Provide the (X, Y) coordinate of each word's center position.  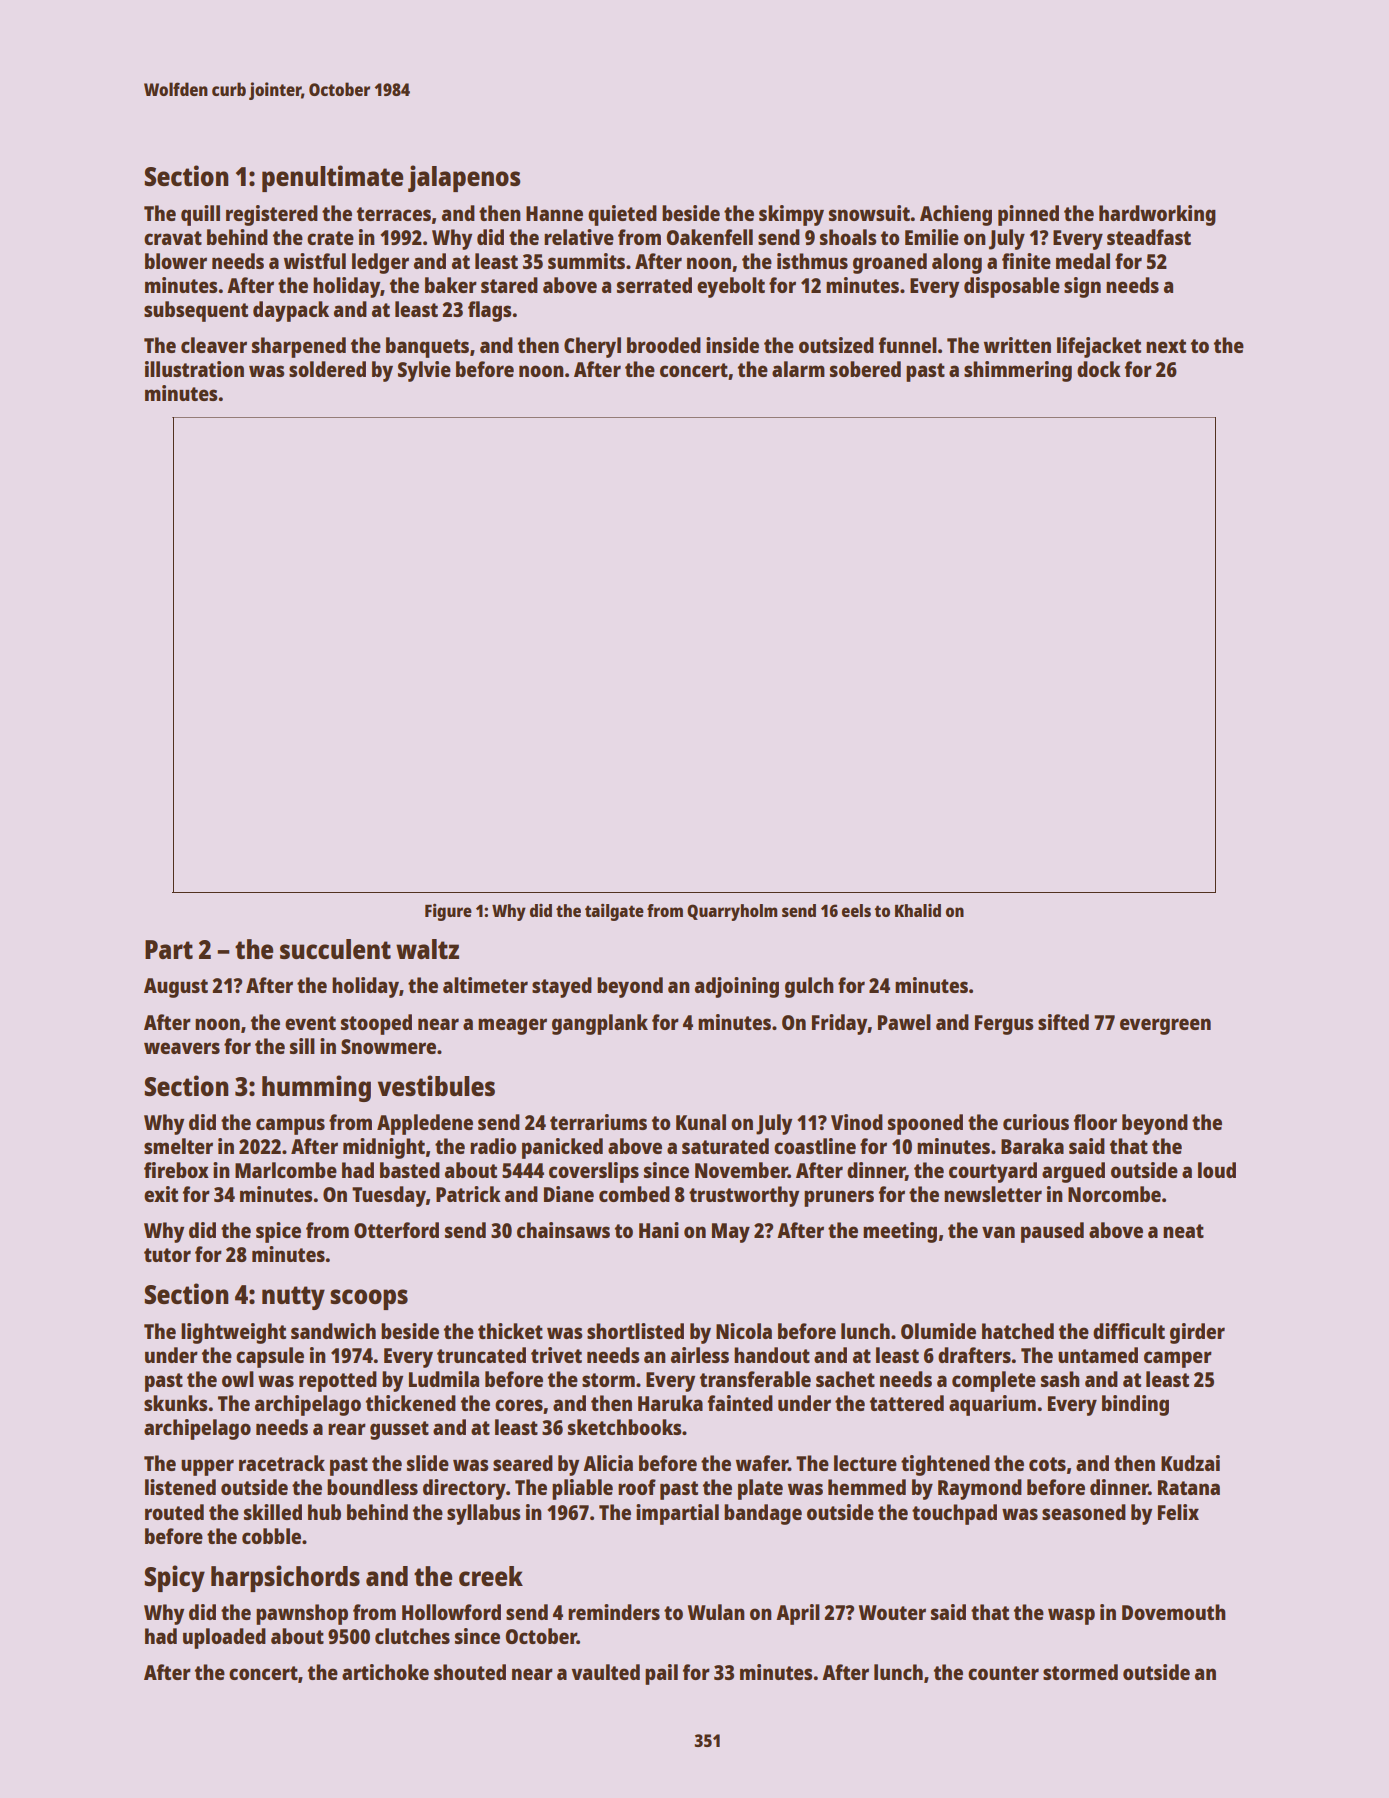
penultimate (332, 178)
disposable (1012, 287)
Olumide (938, 1331)
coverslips (594, 1172)
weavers (182, 1048)
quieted (622, 215)
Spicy (174, 1578)
